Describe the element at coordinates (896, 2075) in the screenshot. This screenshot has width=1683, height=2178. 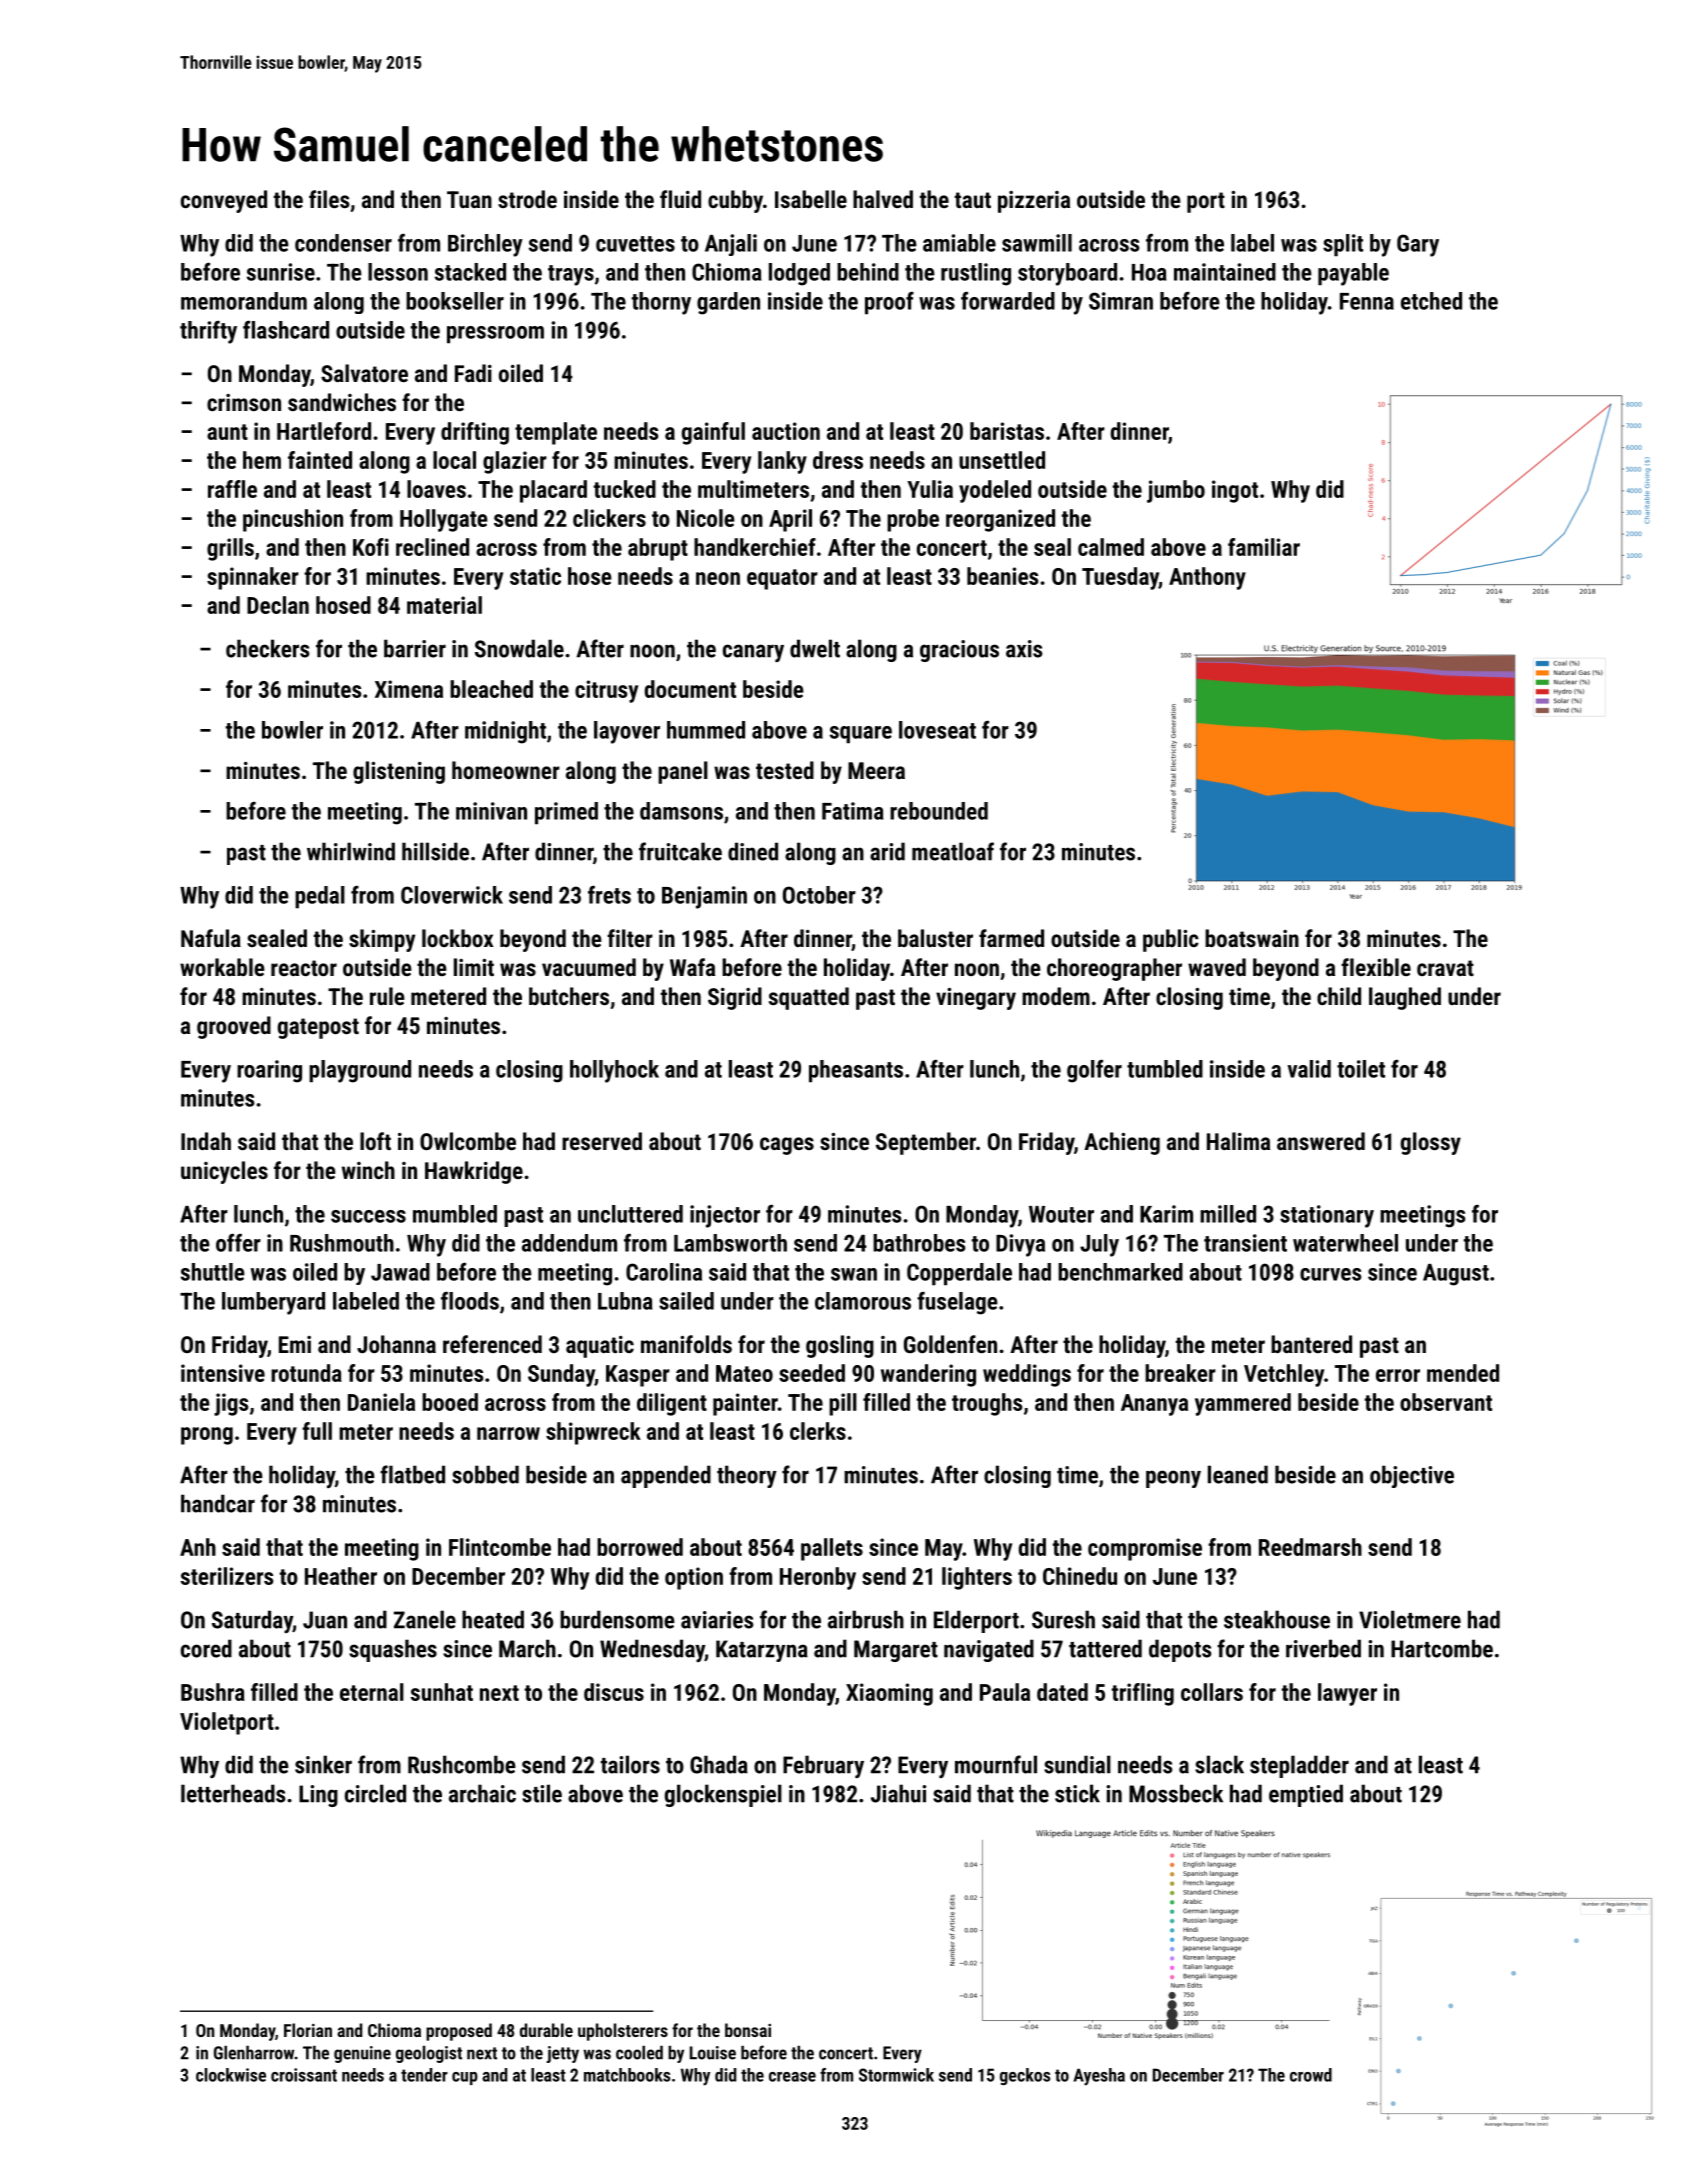
I see `Stormwick` at that location.
